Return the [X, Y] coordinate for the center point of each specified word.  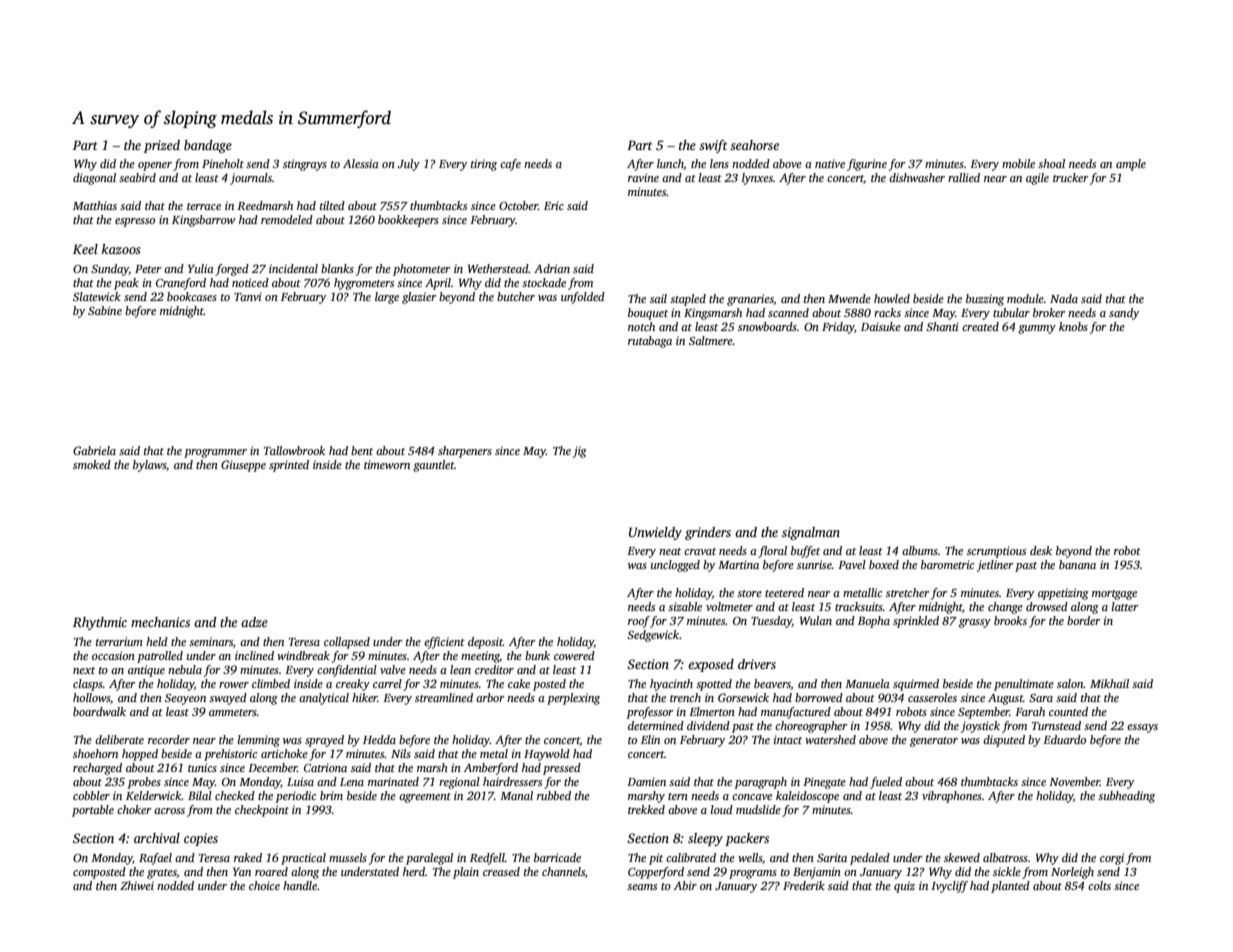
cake [519, 683]
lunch [670, 164]
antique [146, 671]
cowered [574, 655]
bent [362, 450]
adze [254, 622]
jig [580, 452]
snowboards [767, 326]
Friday [838, 328]
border [1084, 620]
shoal [1051, 163]
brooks [1010, 620]
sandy [1124, 314]
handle [300, 885]
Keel [85, 249]
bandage [208, 146]
